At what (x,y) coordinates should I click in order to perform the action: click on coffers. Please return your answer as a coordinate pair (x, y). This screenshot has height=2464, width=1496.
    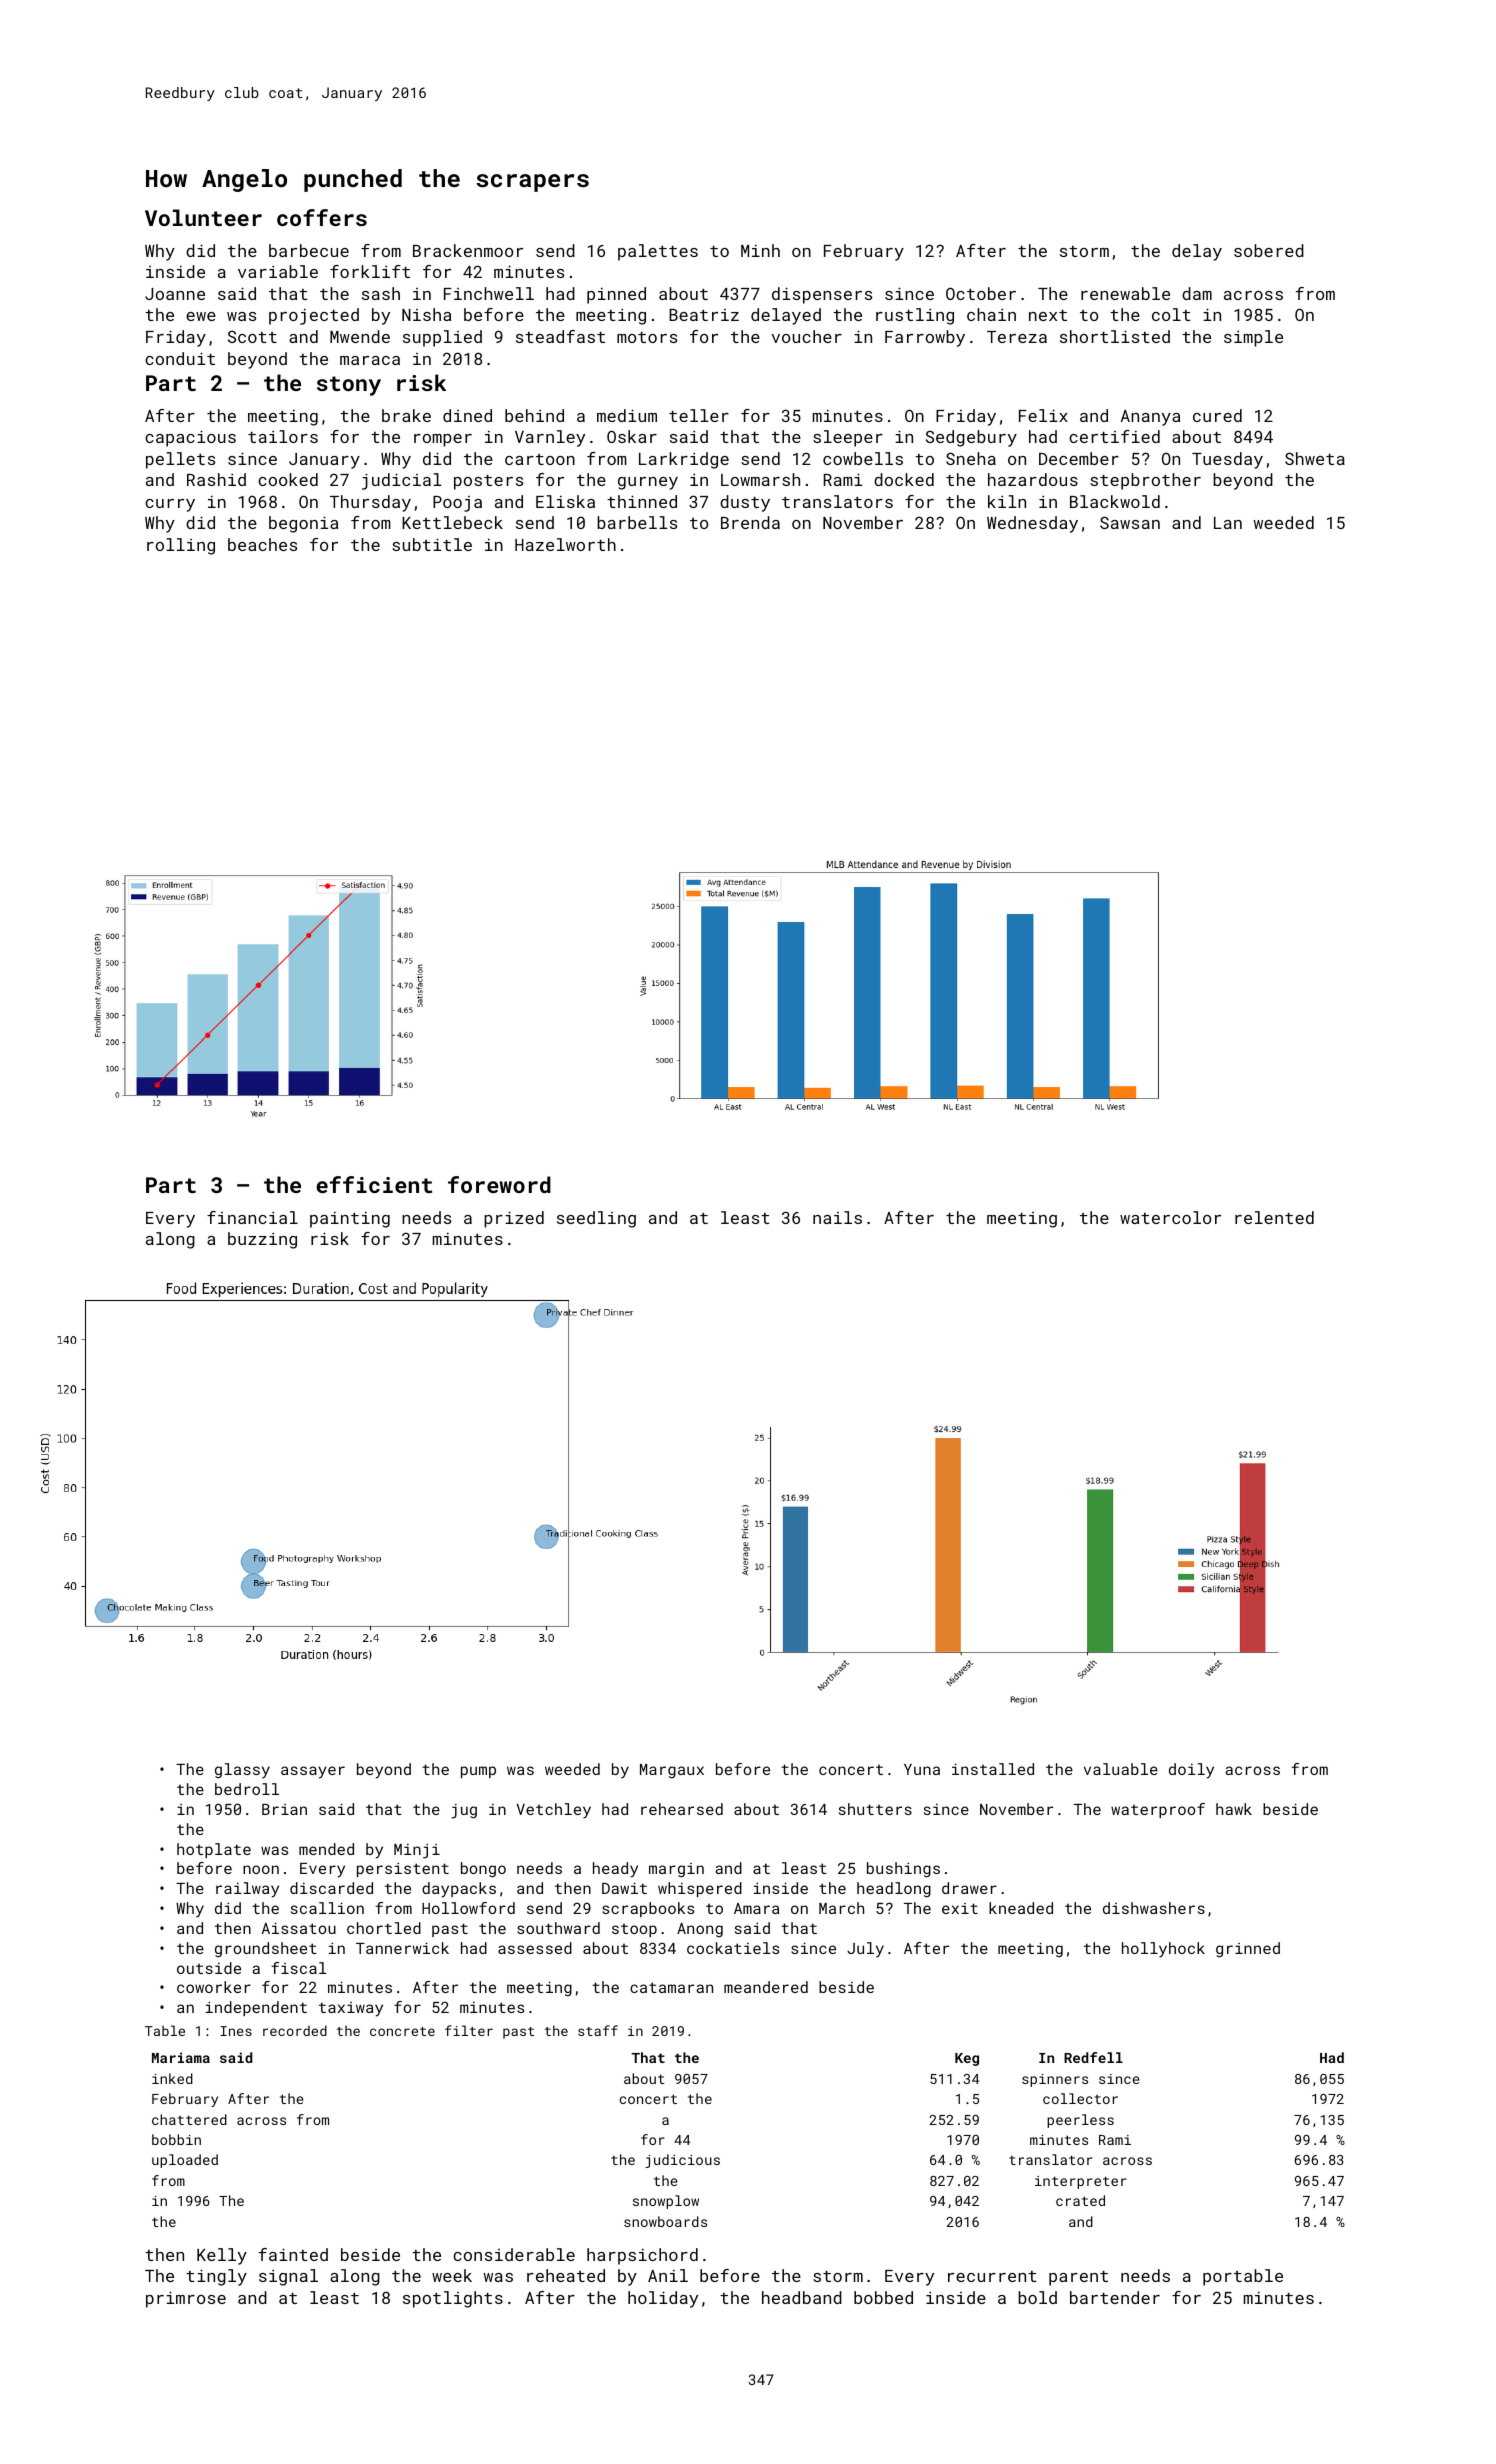
    Looking at the image, I should click on (322, 217).
